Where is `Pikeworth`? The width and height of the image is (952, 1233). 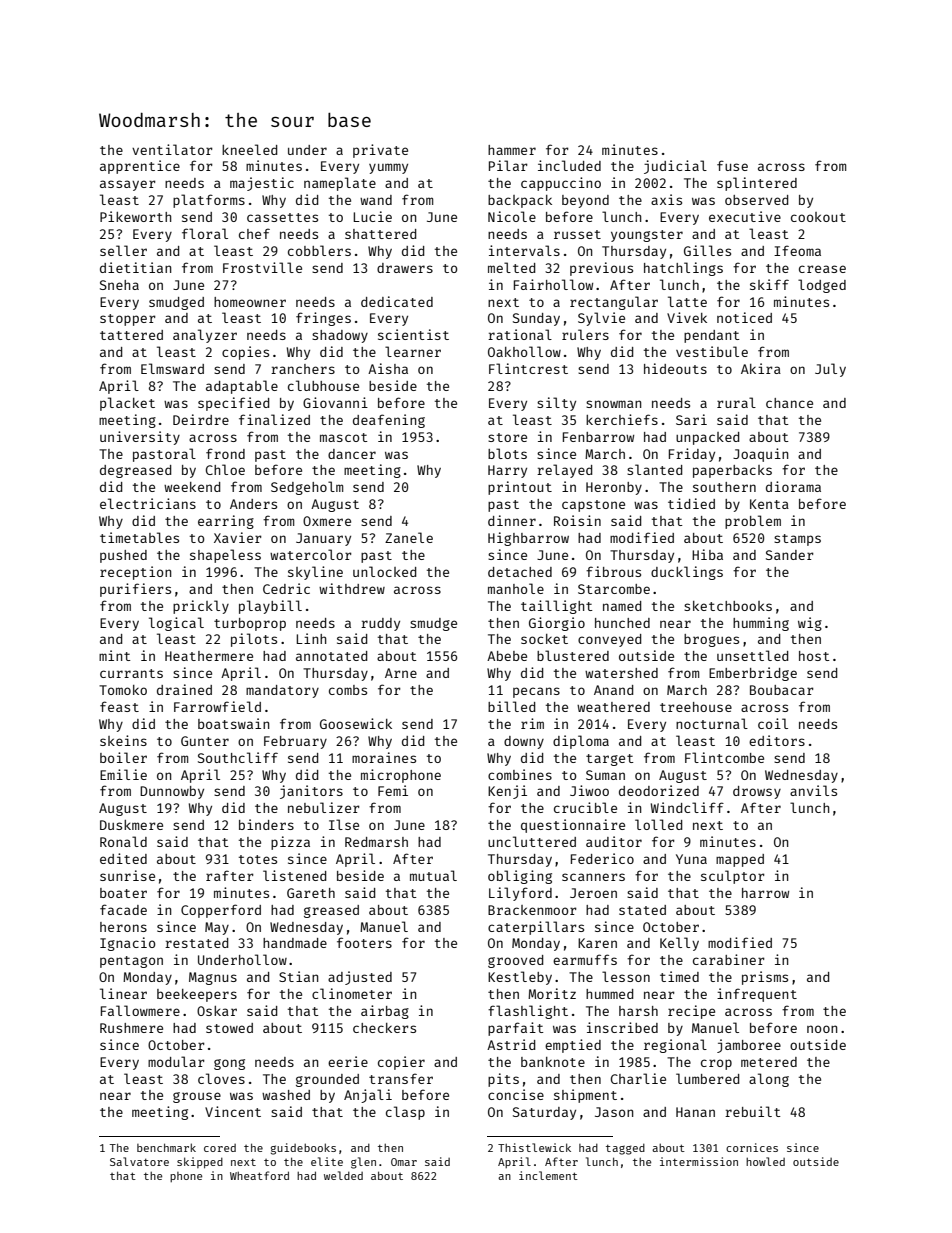 Pikeworth is located at coordinates (135, 216).
